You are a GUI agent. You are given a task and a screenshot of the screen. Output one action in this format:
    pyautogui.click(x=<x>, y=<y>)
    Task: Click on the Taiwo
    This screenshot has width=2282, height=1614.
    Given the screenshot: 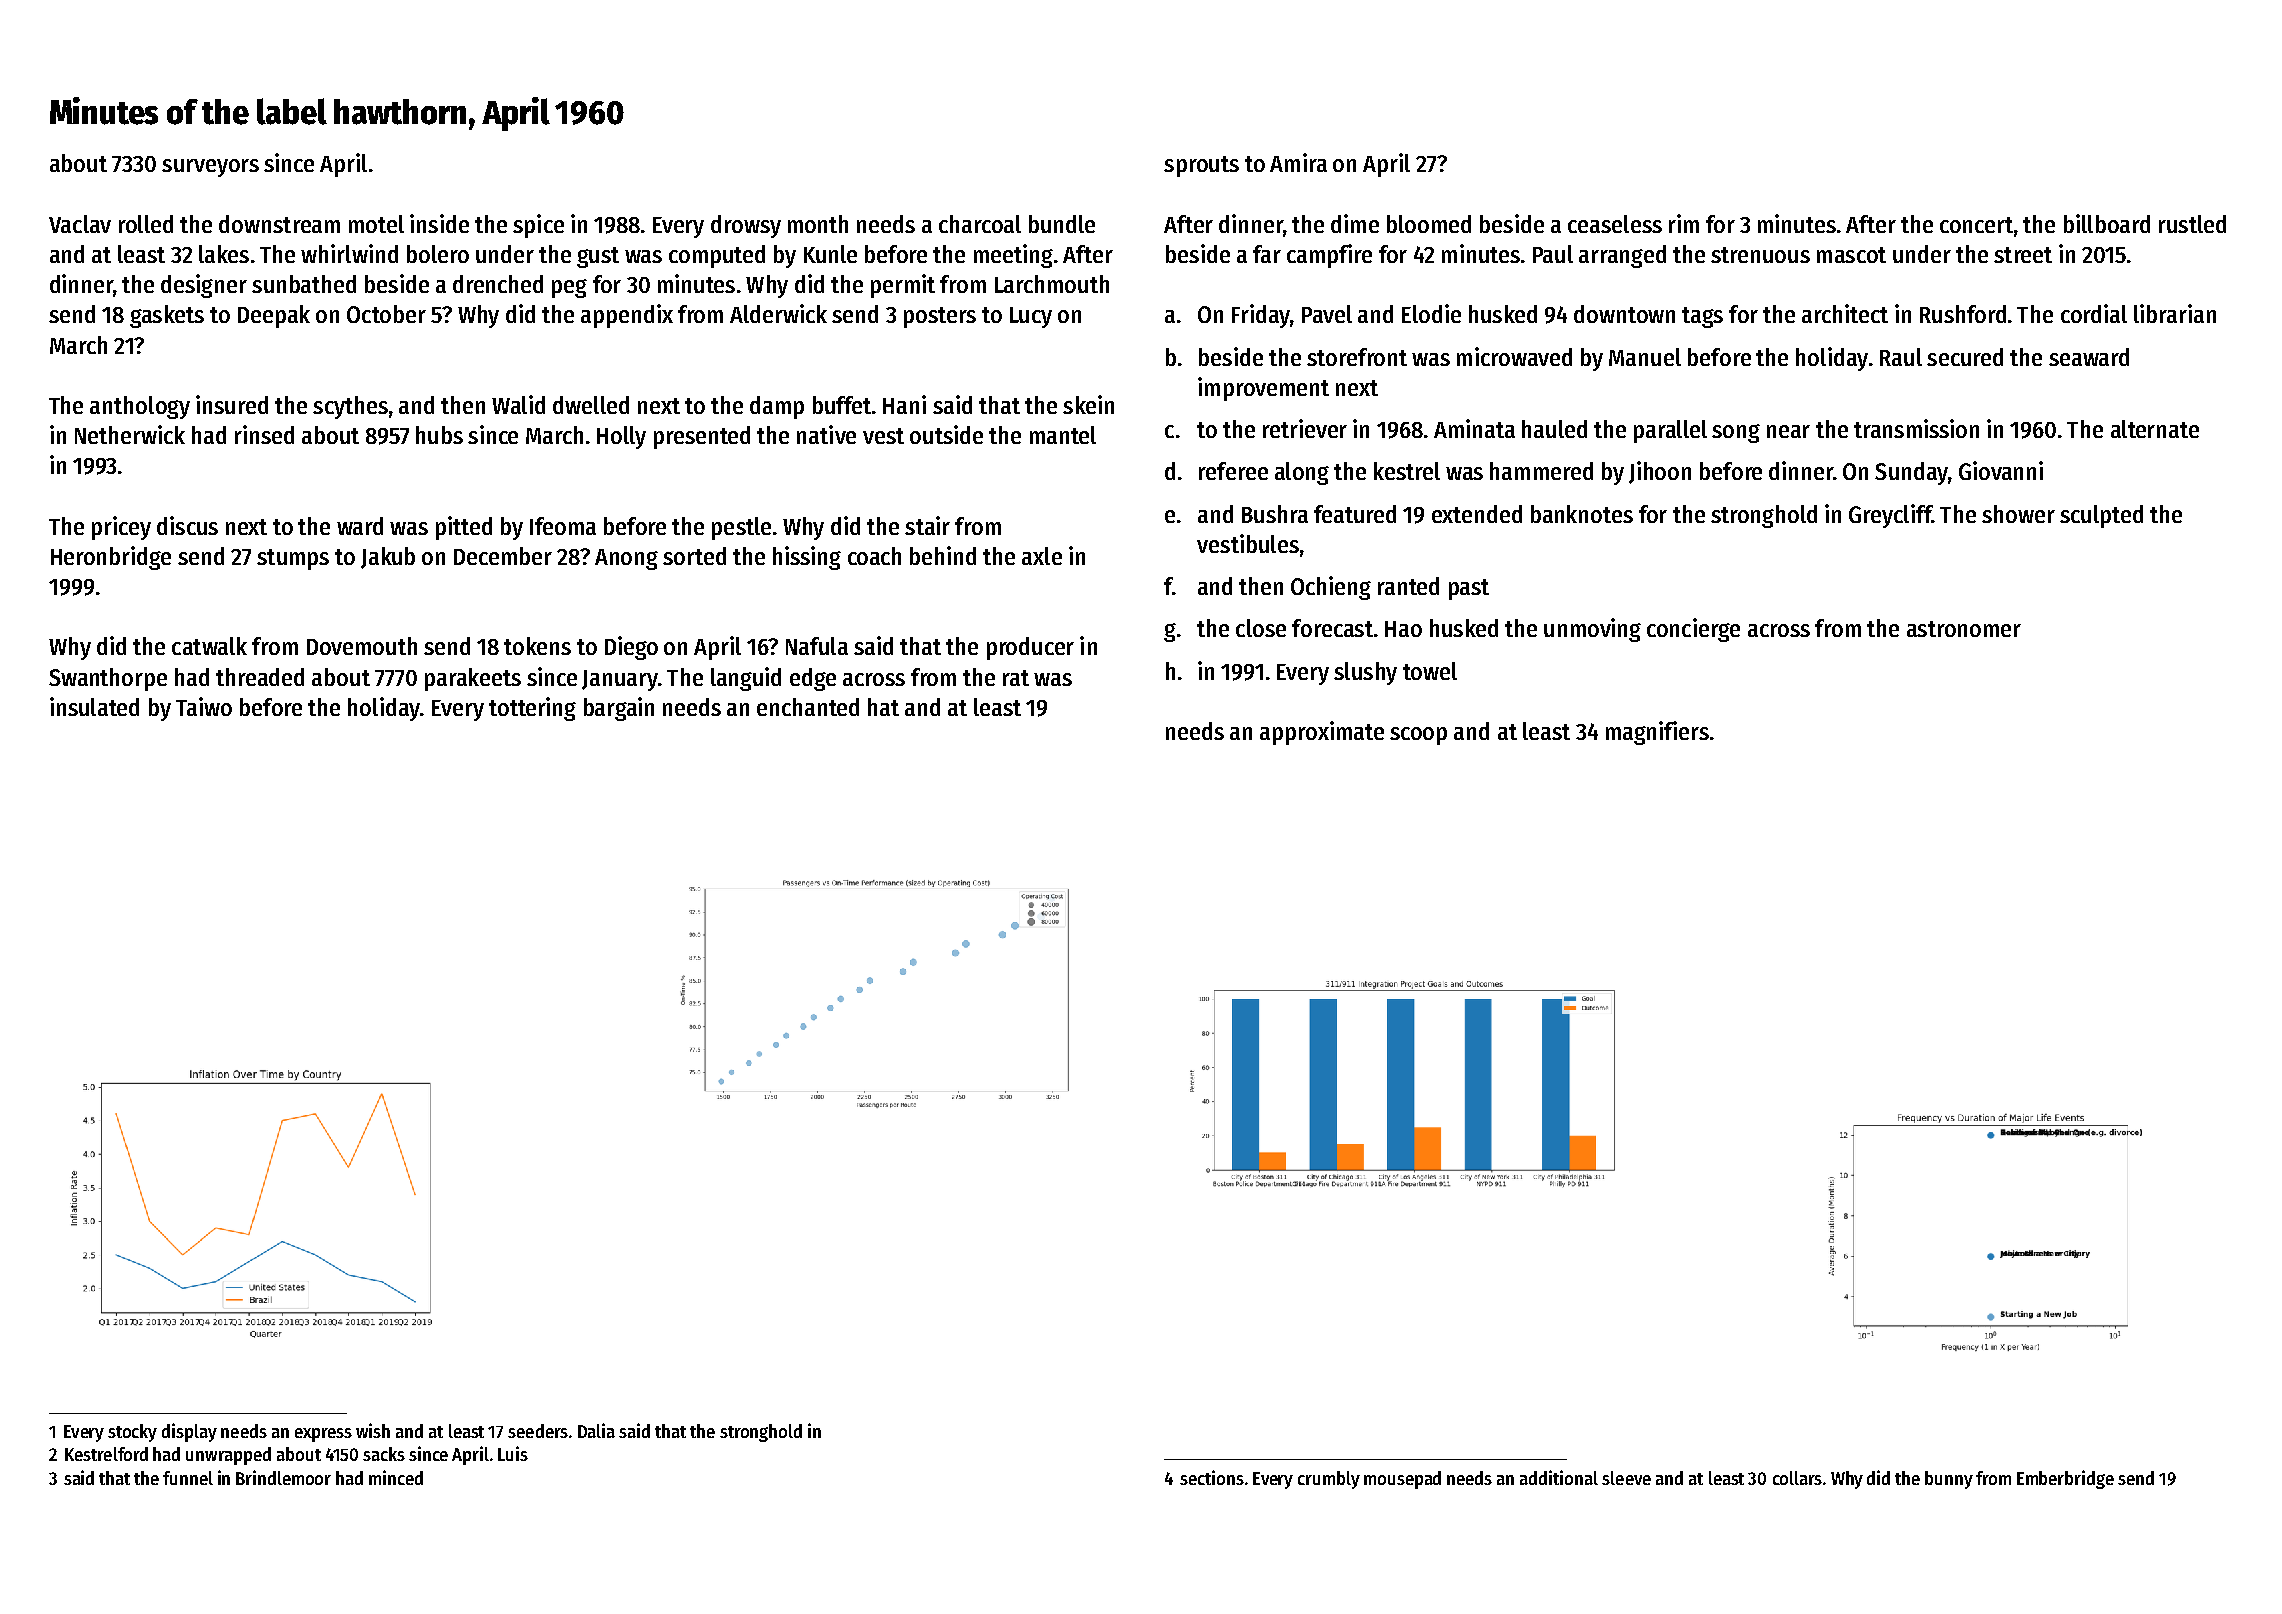 What is the action you would take?
    pyautogui.click(x=204, y=706)
